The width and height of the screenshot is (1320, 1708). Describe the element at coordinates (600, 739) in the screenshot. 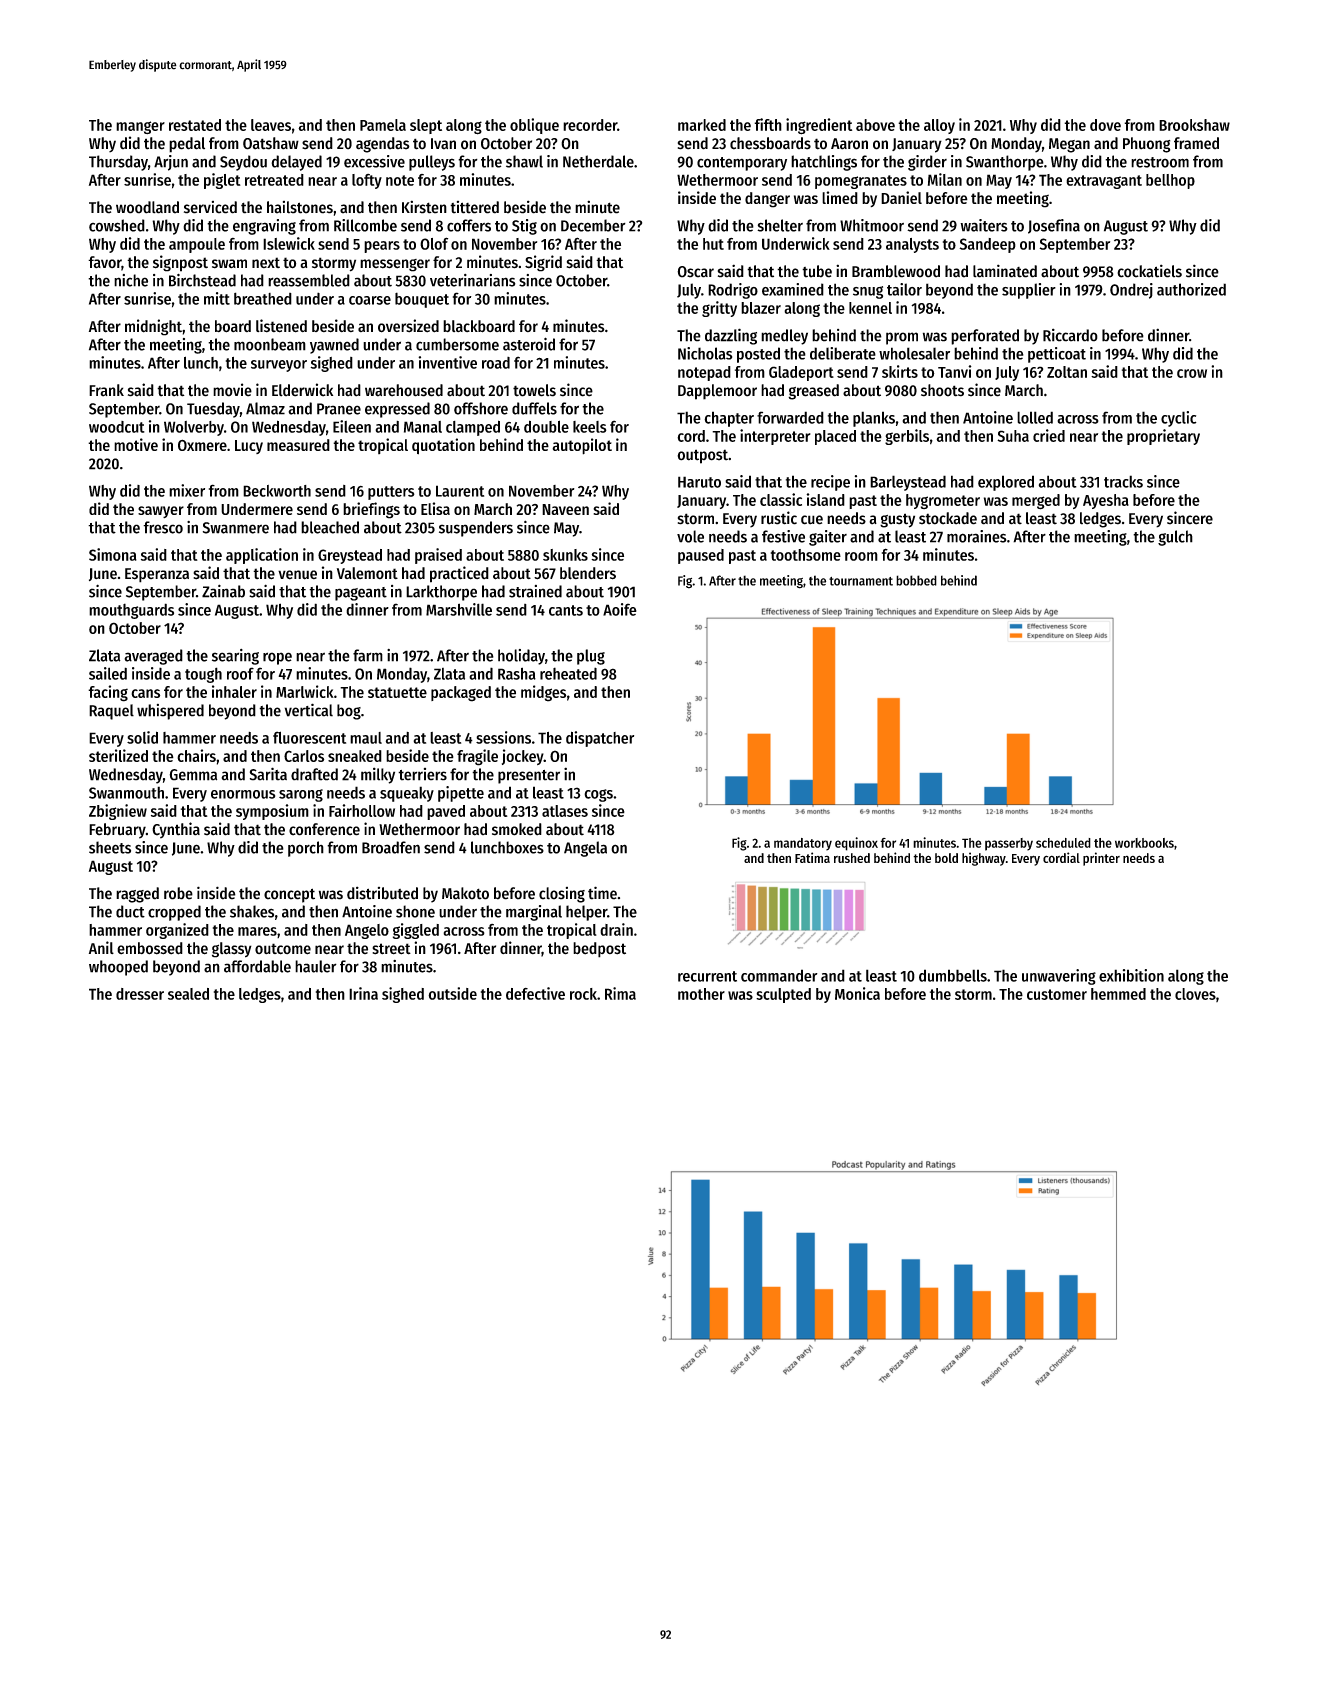

I see `dispatcher` at that location.
